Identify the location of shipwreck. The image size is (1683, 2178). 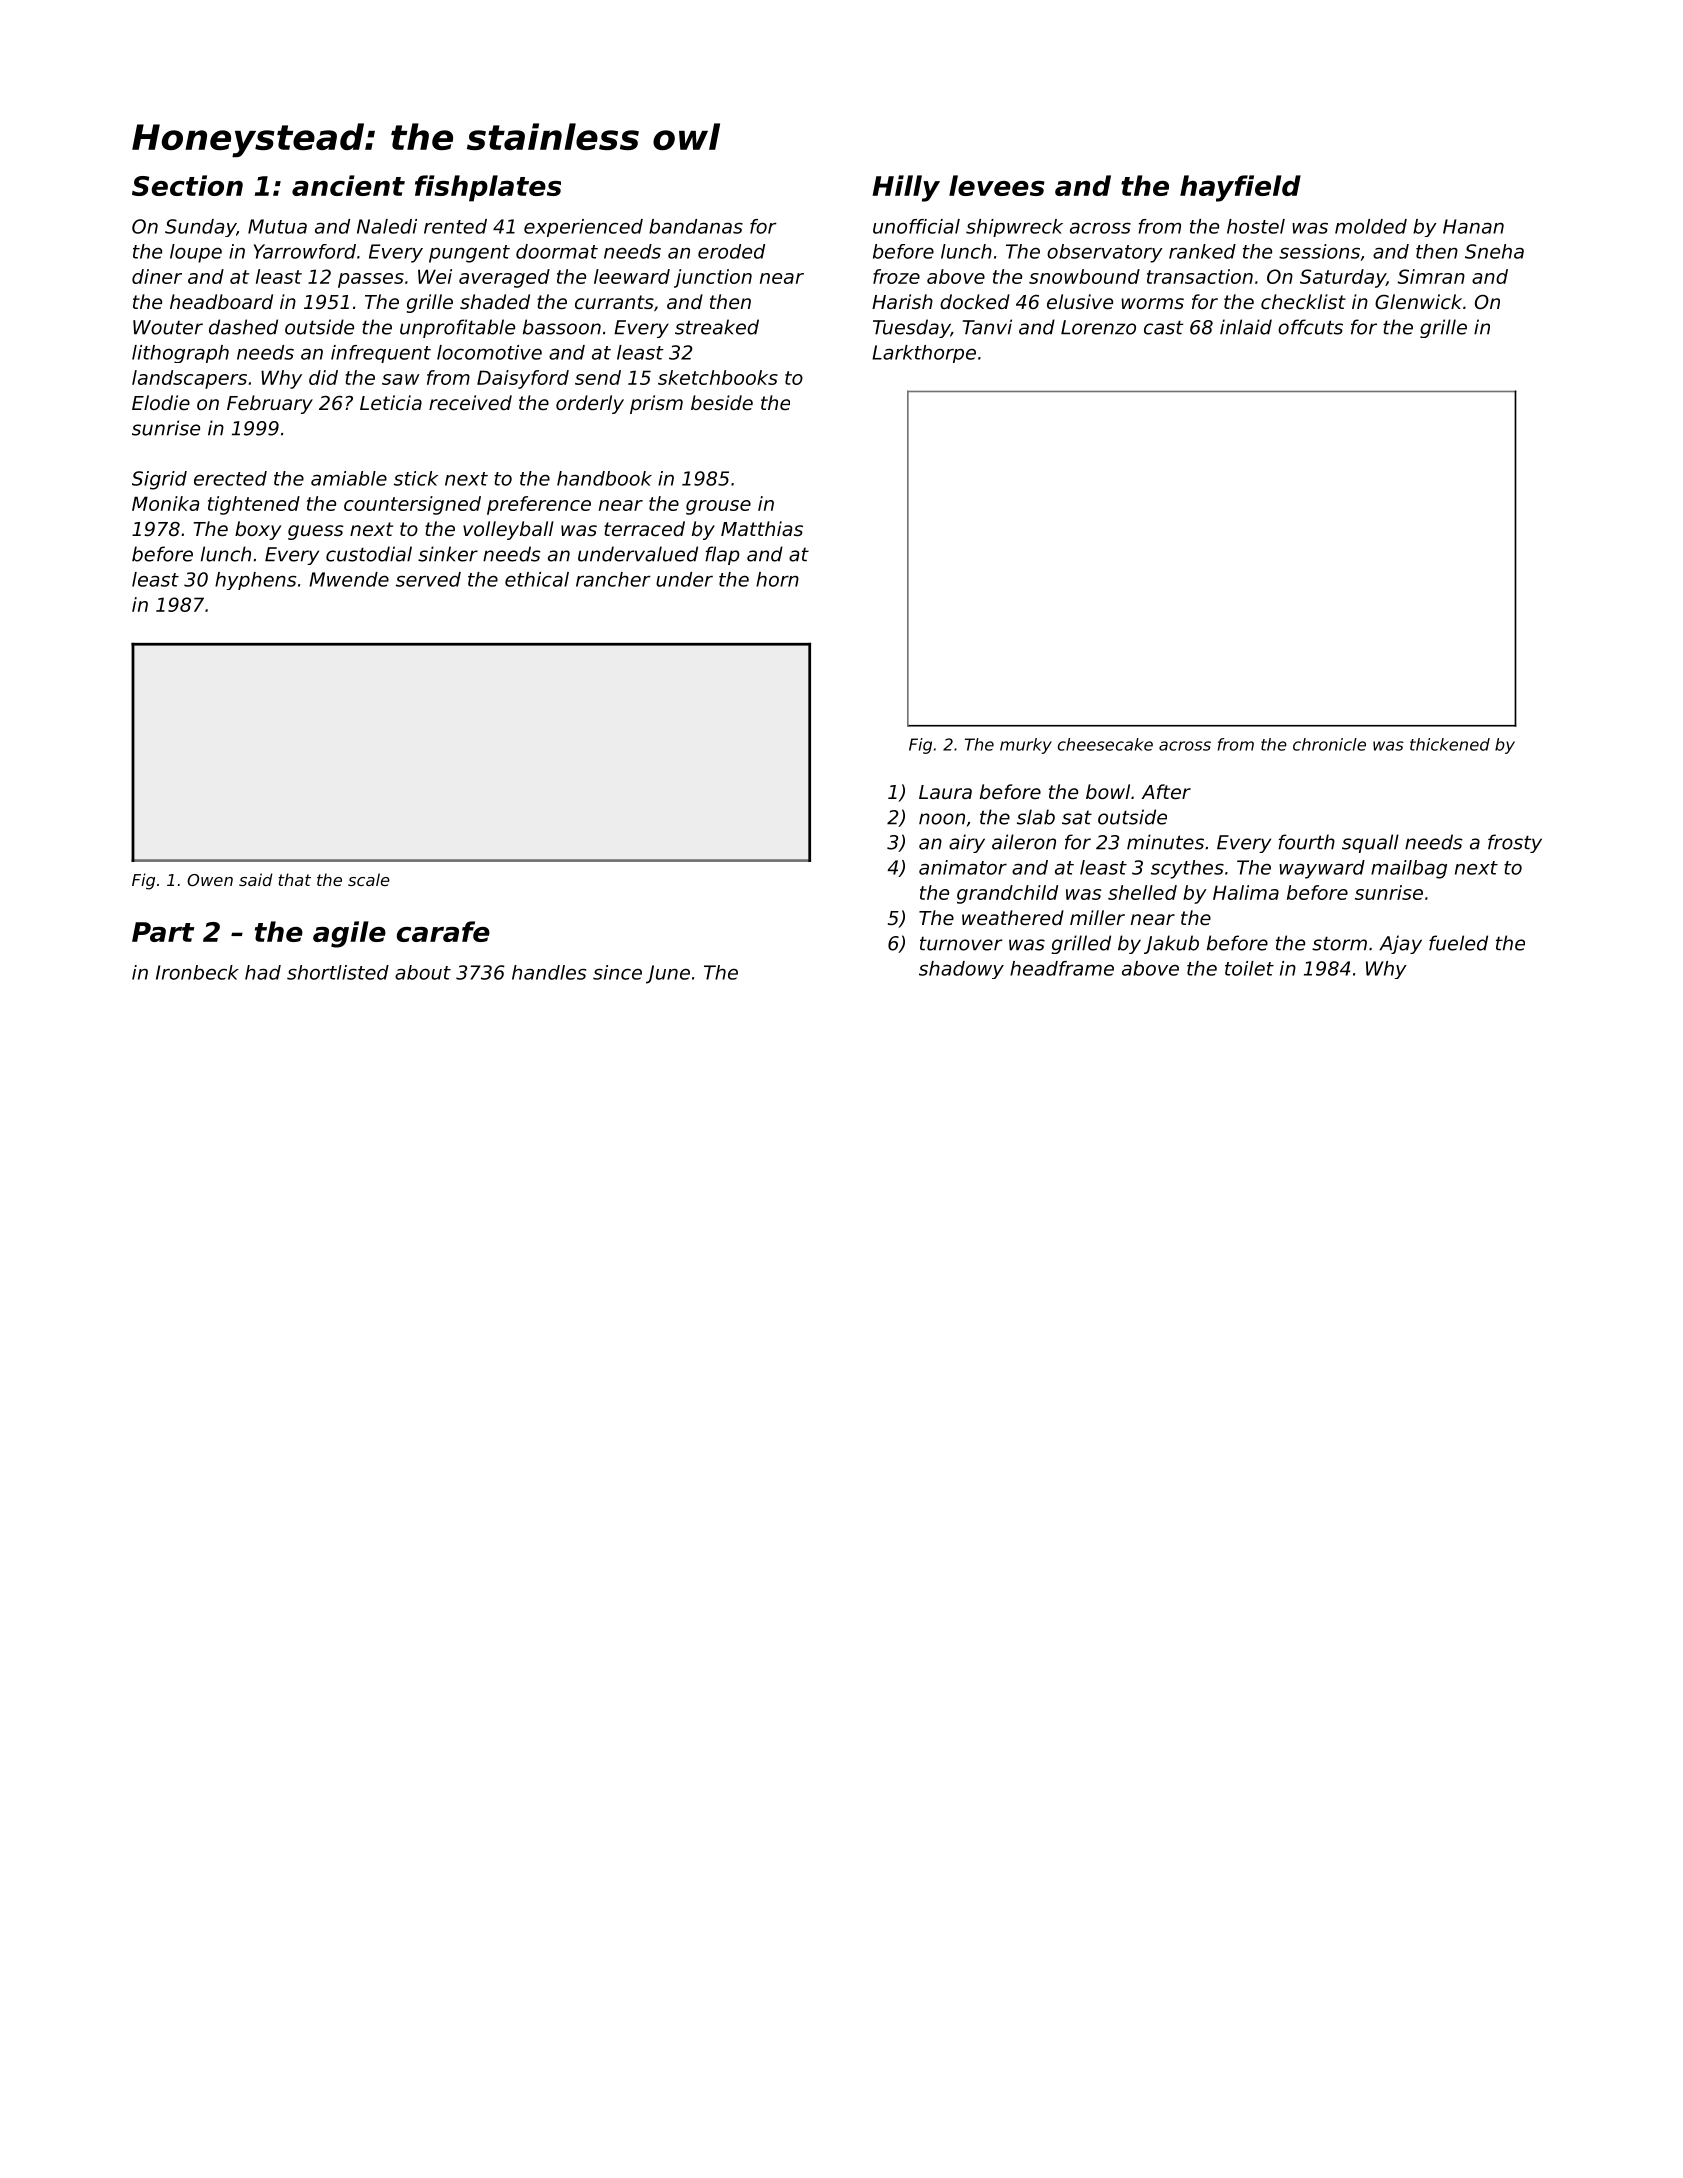
(1014, 228).
